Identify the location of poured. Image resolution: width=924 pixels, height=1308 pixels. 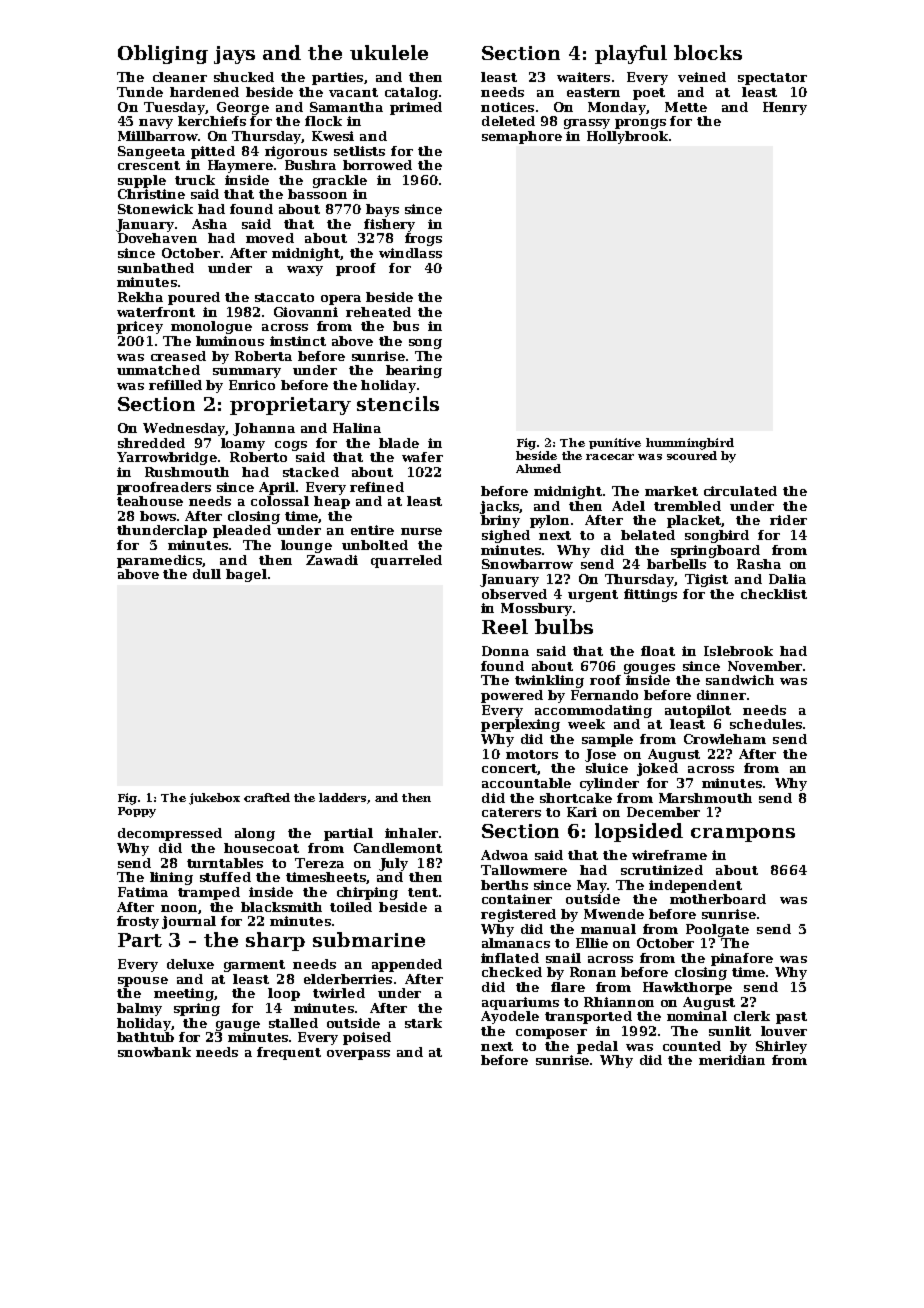
(194, 298).
